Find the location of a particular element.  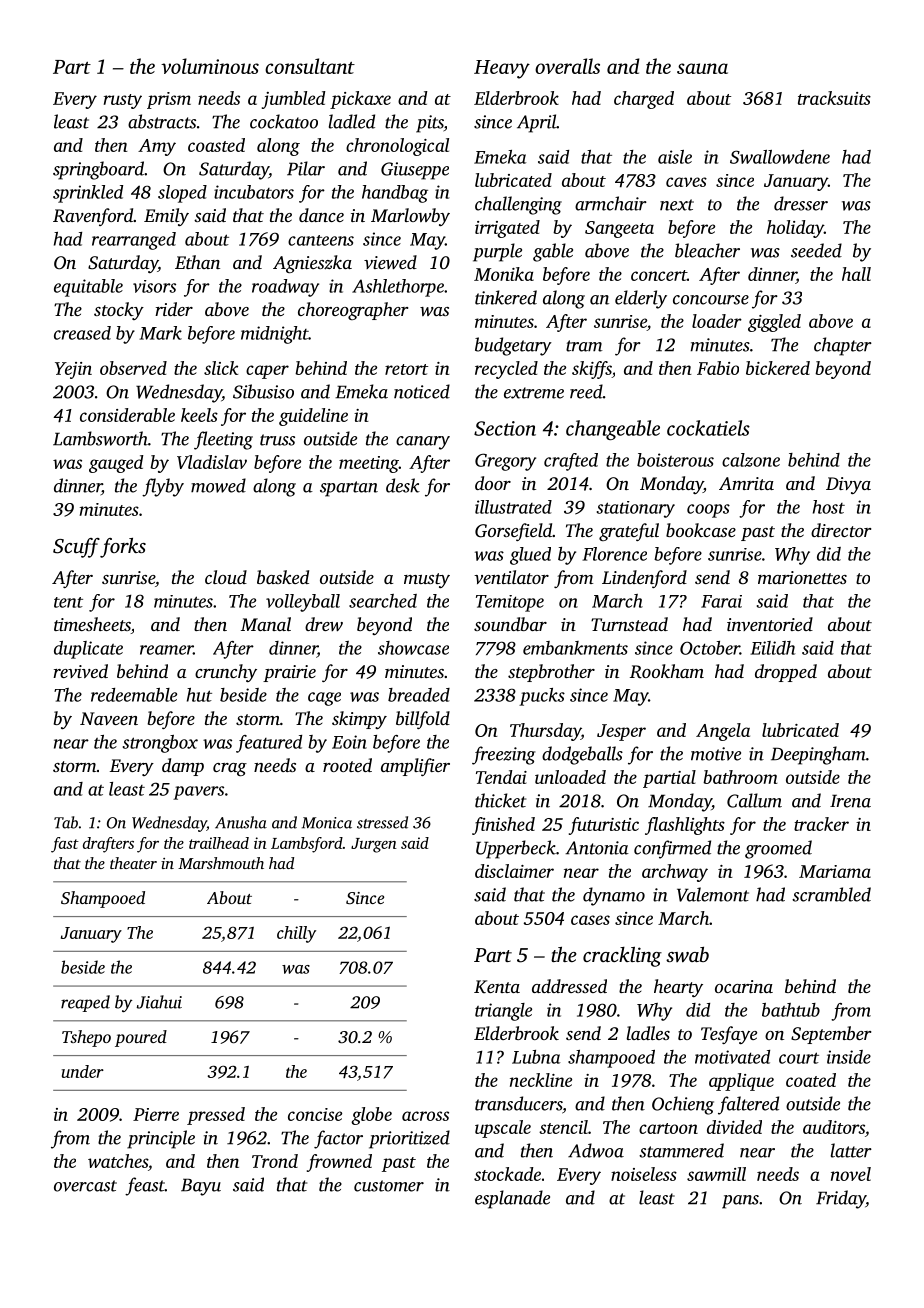

latter is located at coordinates (851, 1150).
